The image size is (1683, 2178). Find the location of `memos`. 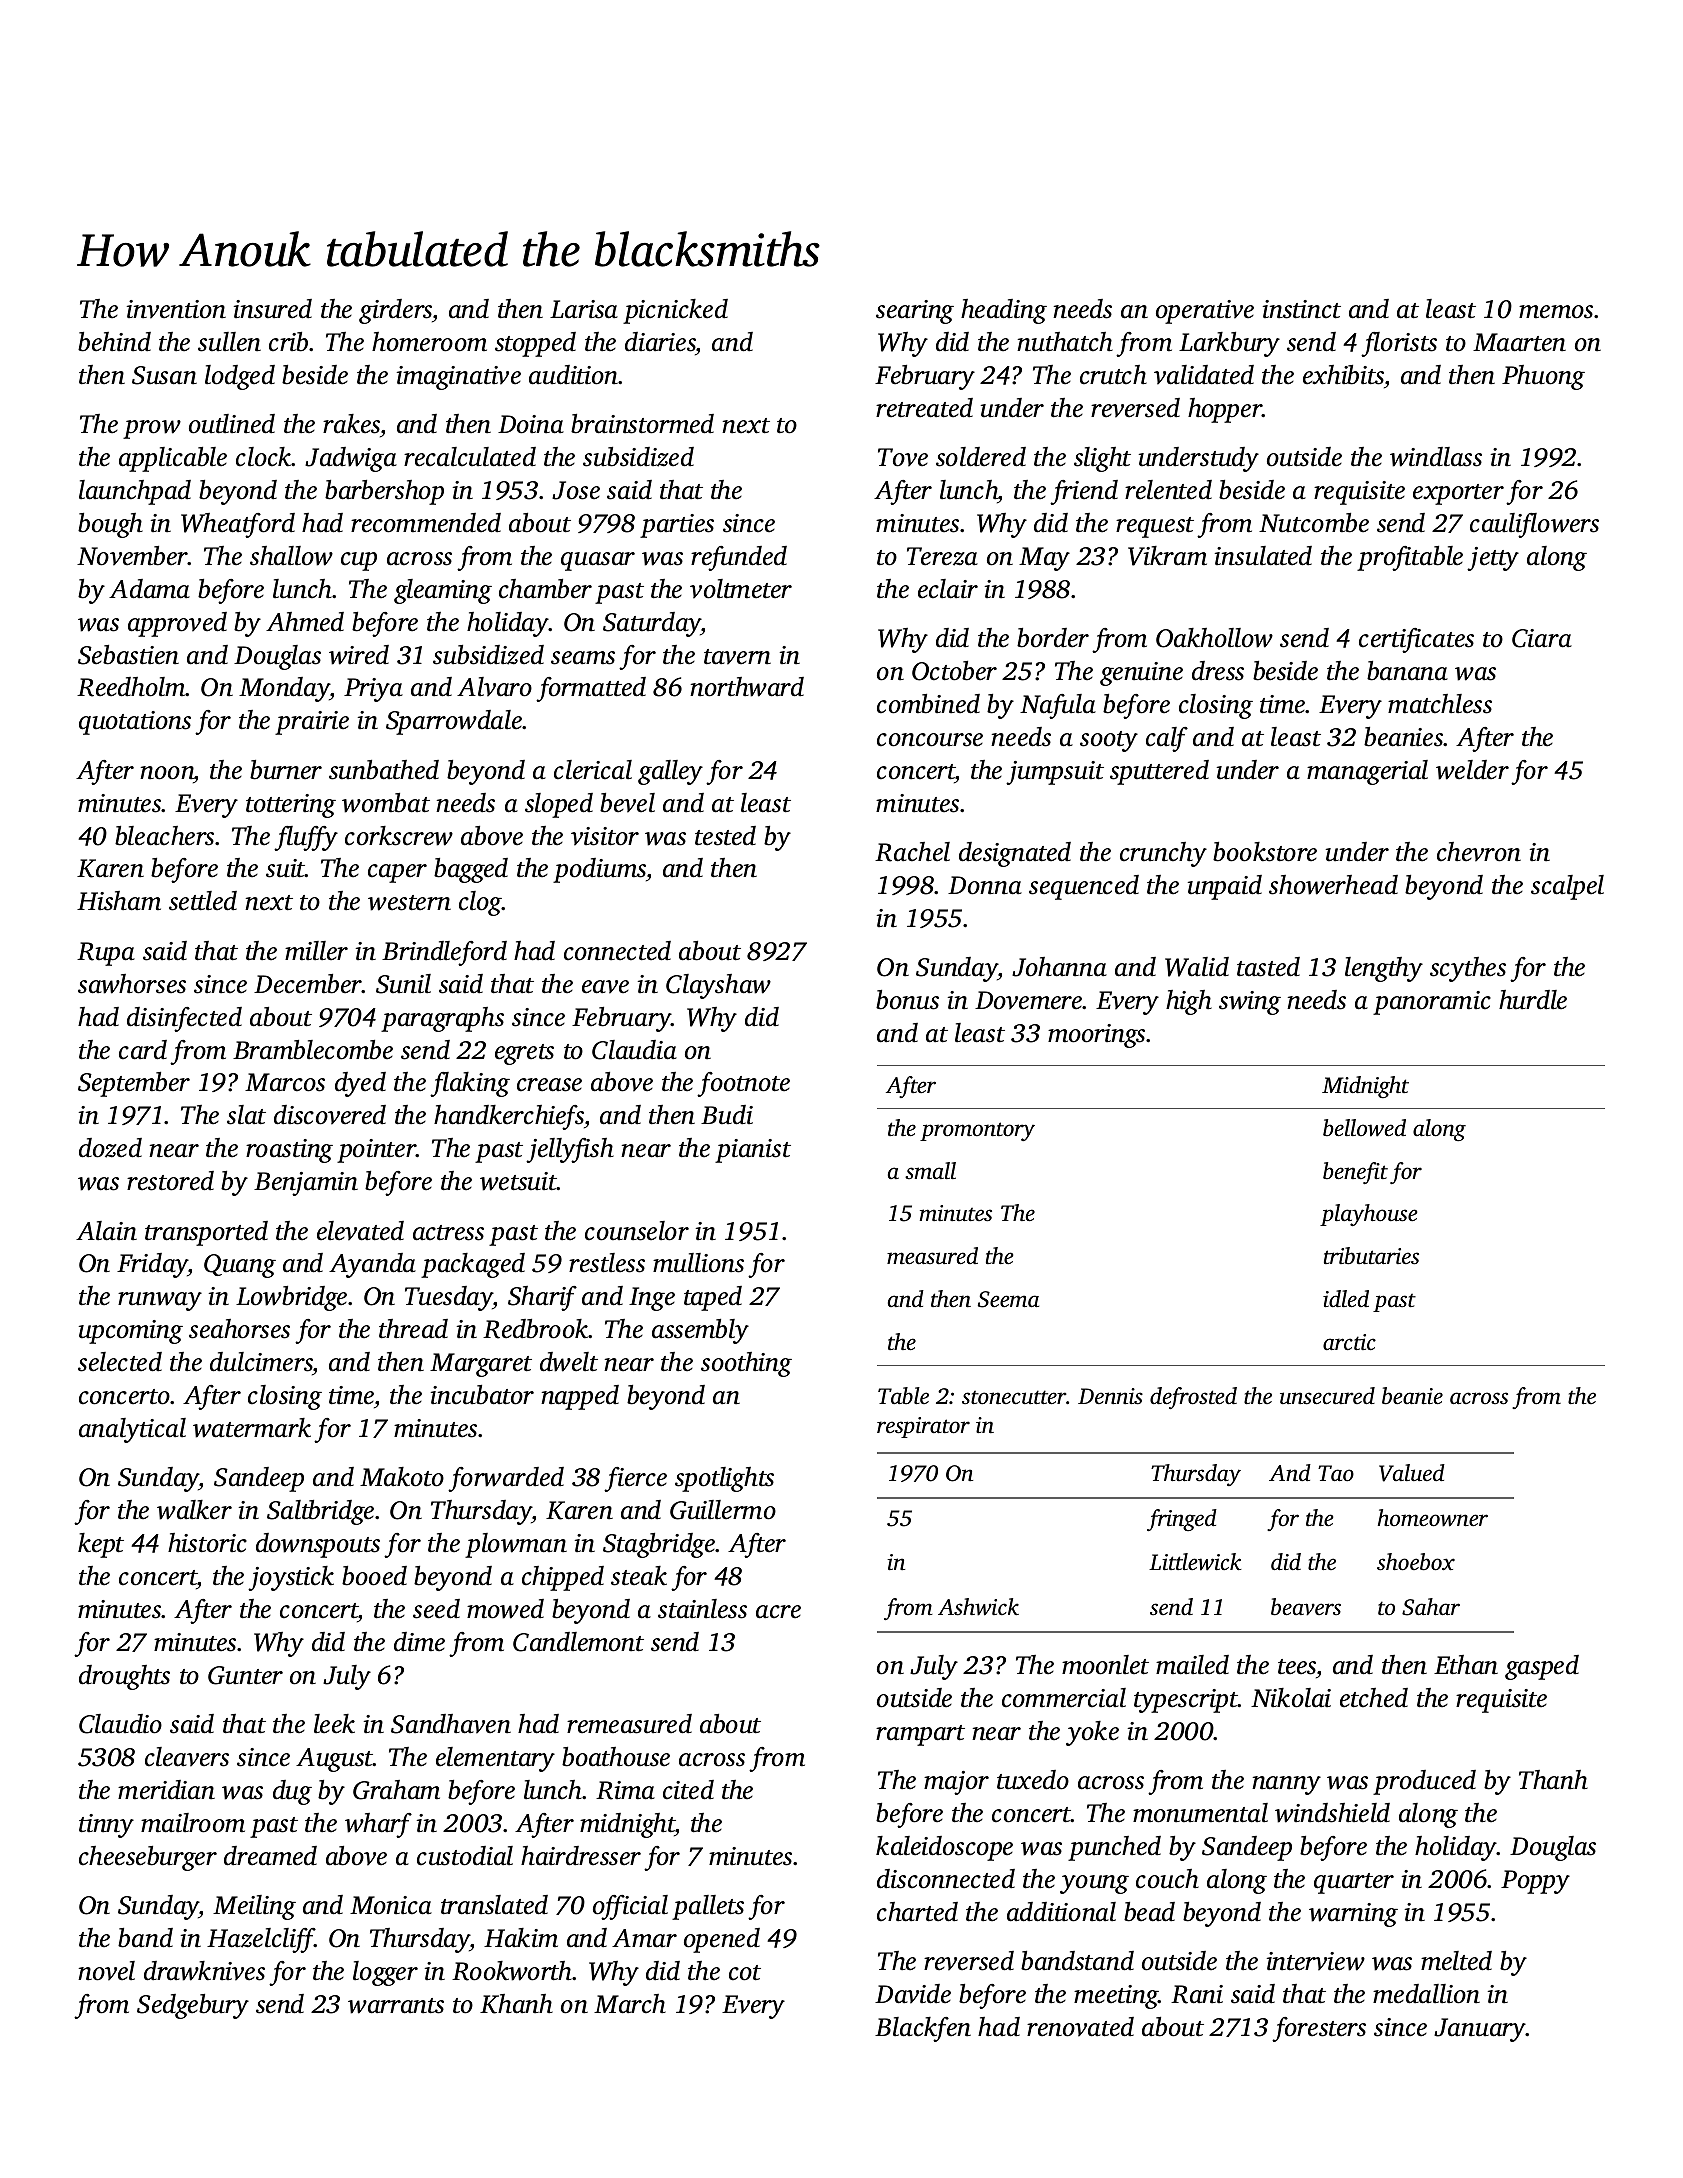

memos is located at coordinates (1556, 312).
